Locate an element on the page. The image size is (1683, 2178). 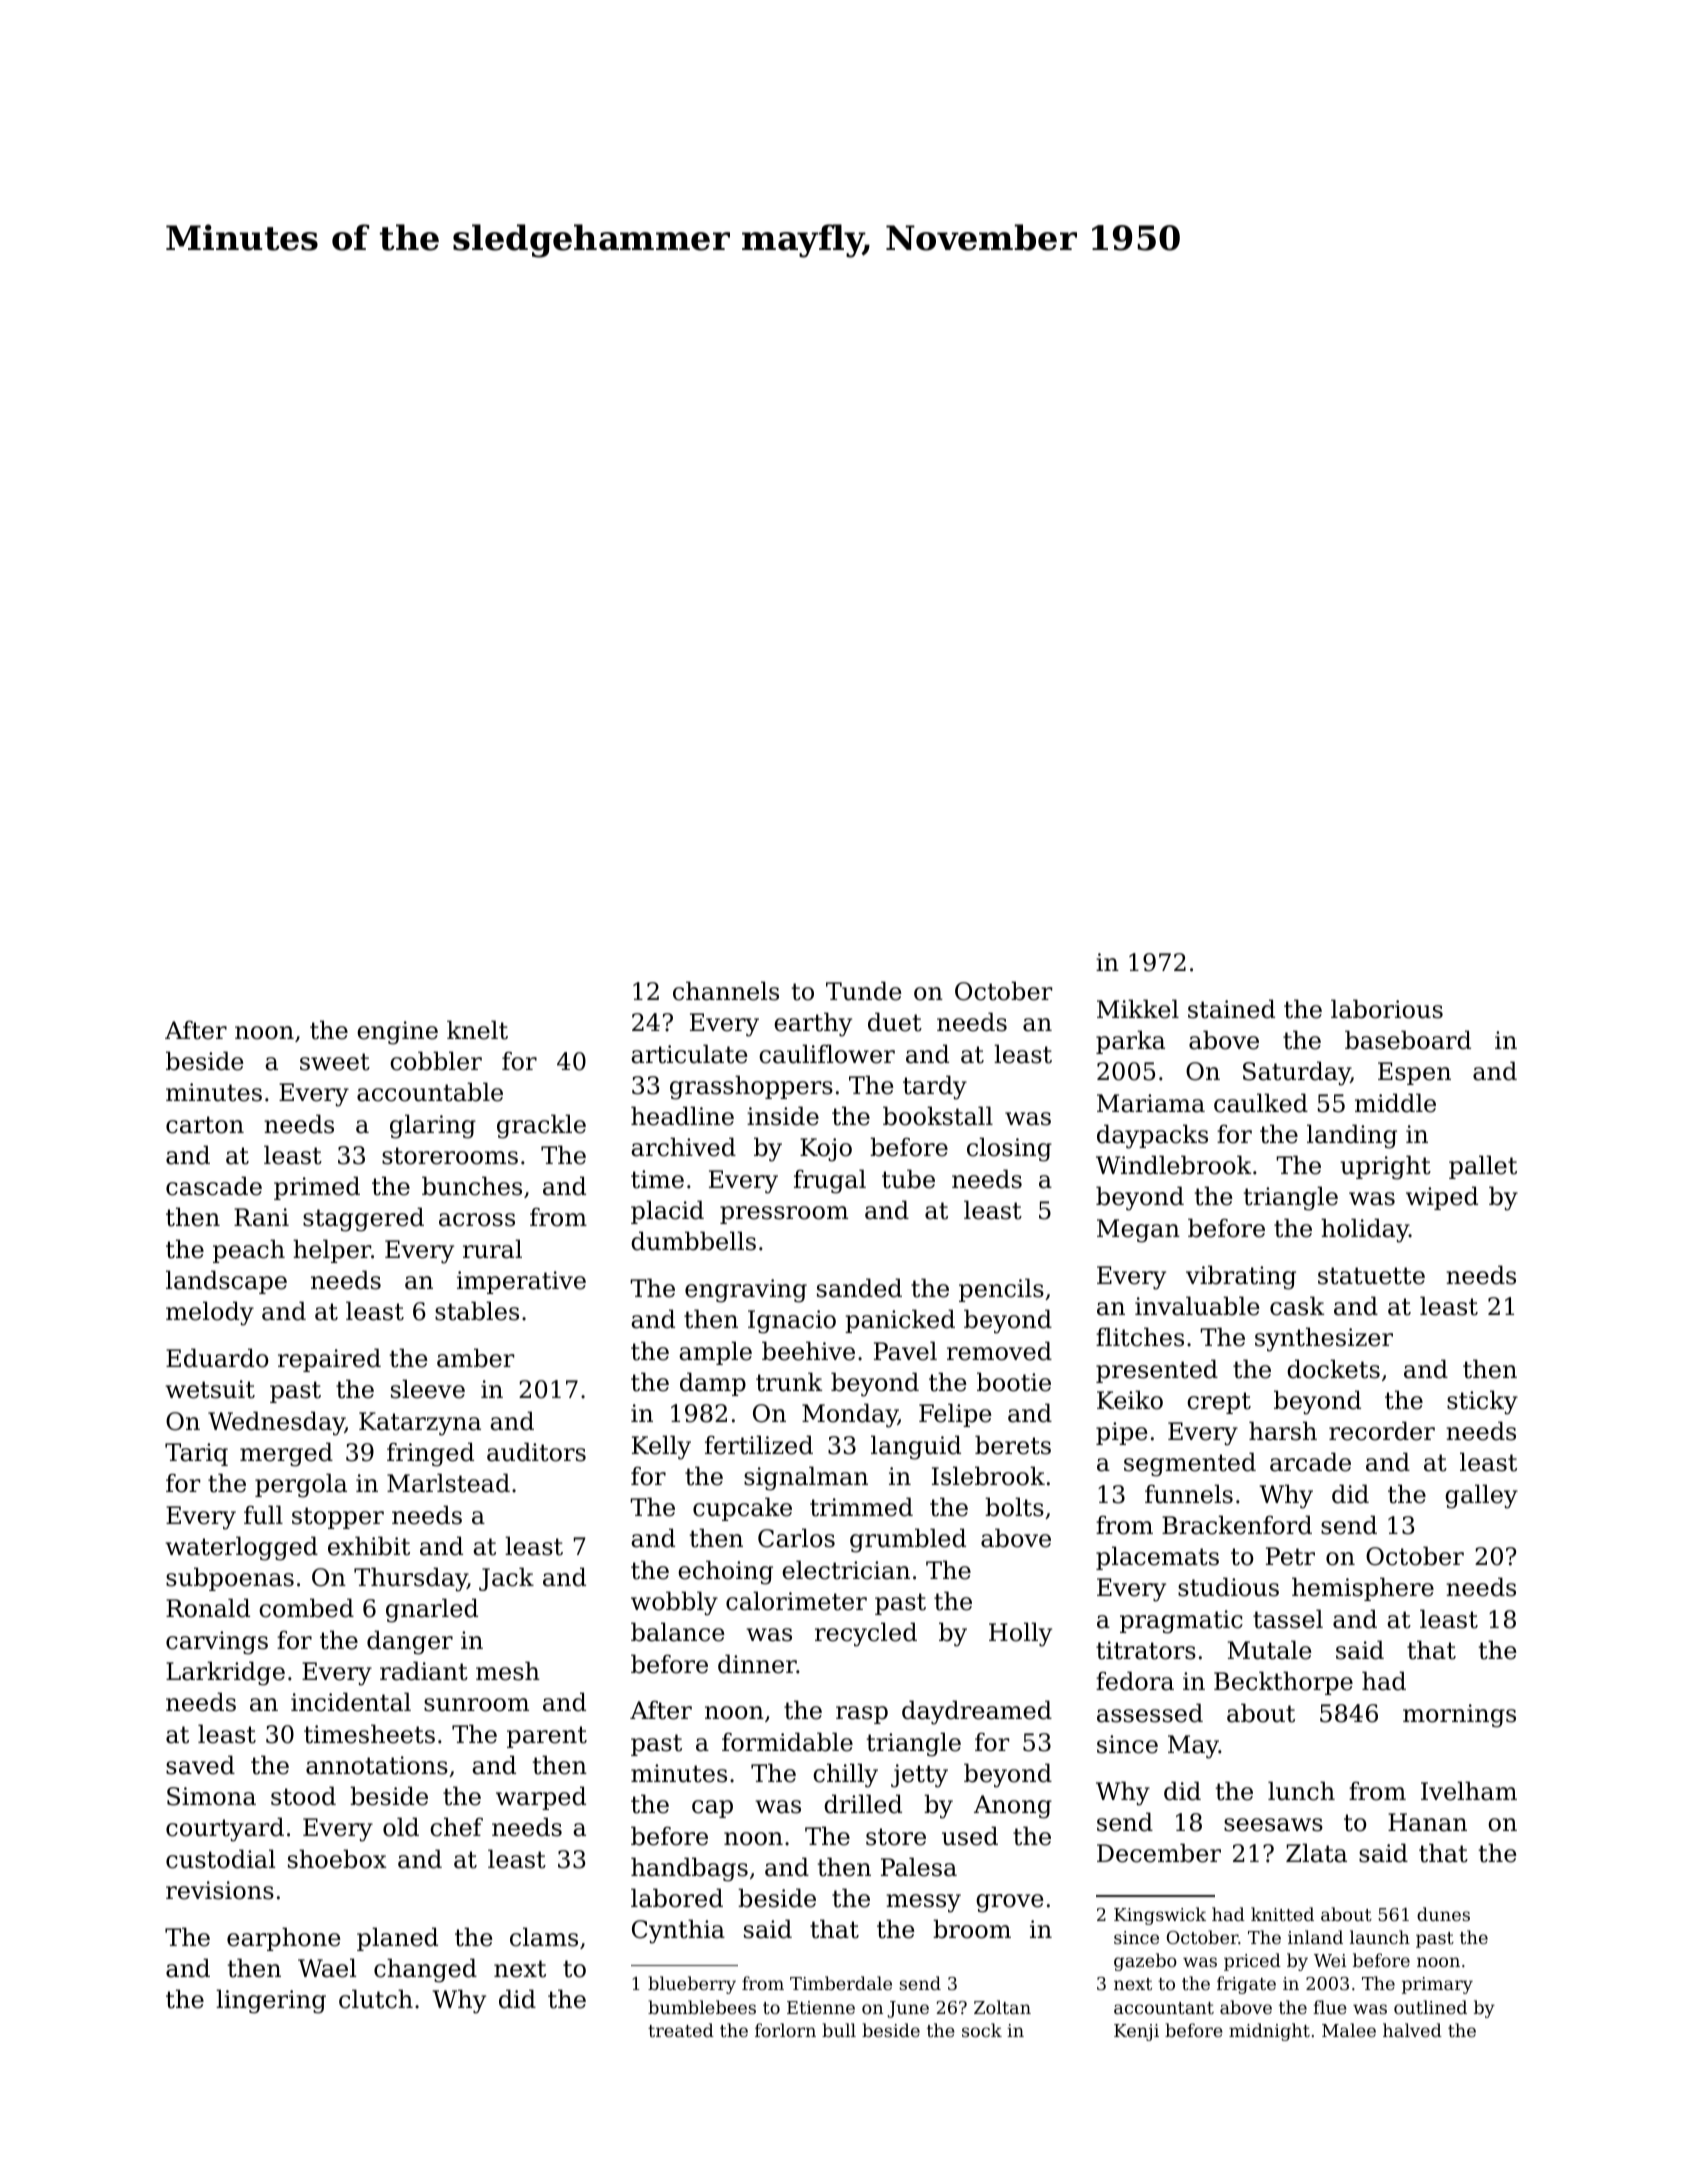
Ivelham is located at coordinates (1469, 1791).
